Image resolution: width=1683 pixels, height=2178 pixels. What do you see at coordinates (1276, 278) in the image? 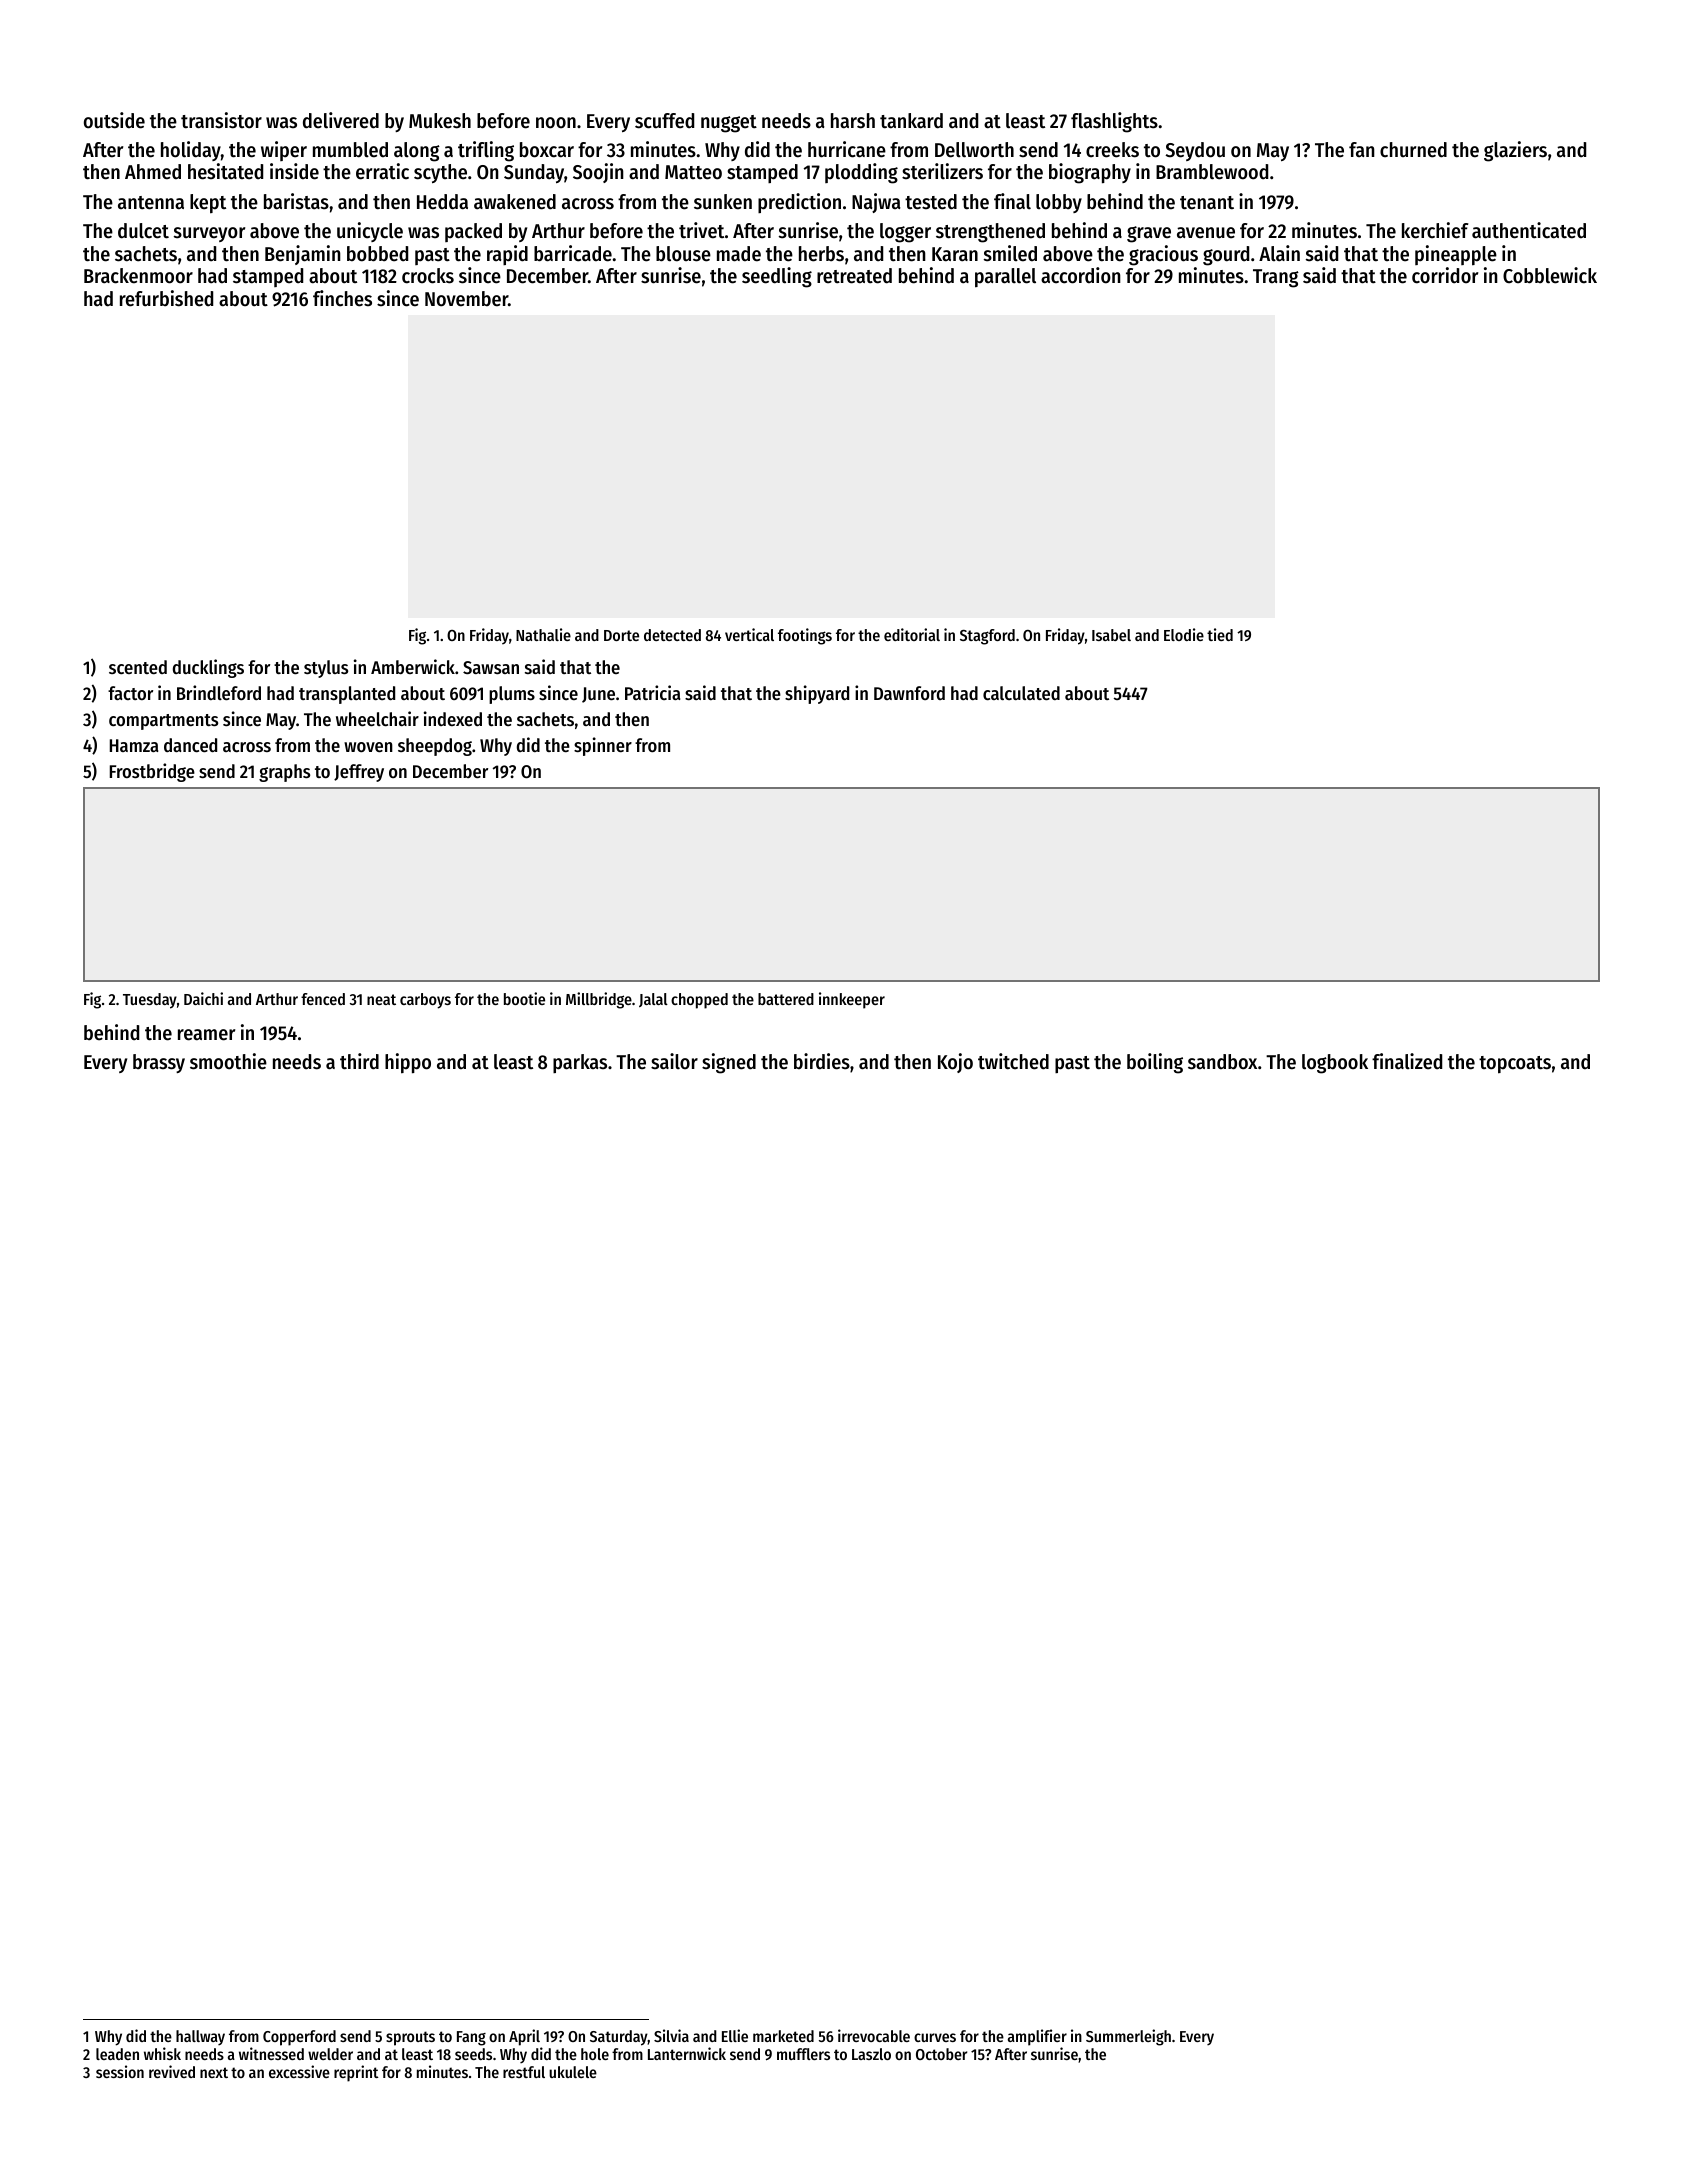
I see `Trang` at bounding box center [1276, 278].
